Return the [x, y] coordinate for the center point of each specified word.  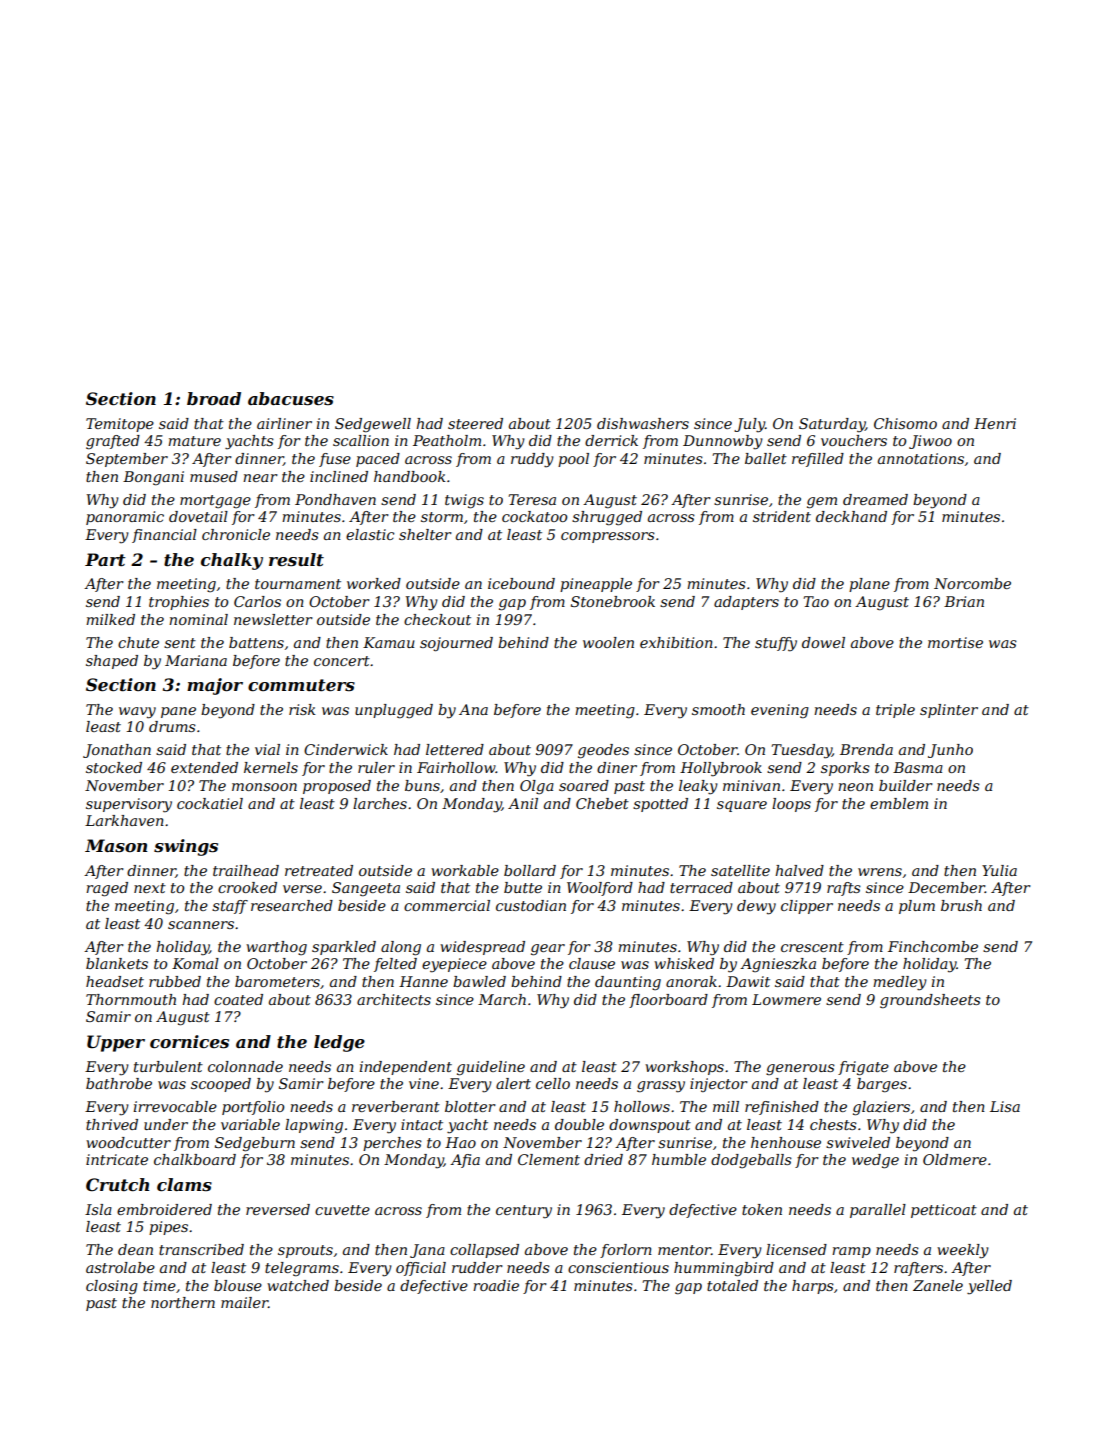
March [502, 999]
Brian [964, 601]
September [127, 460]
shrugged [607, 518]
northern [183, 1302]
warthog [276, 948]
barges [882, 1085]
